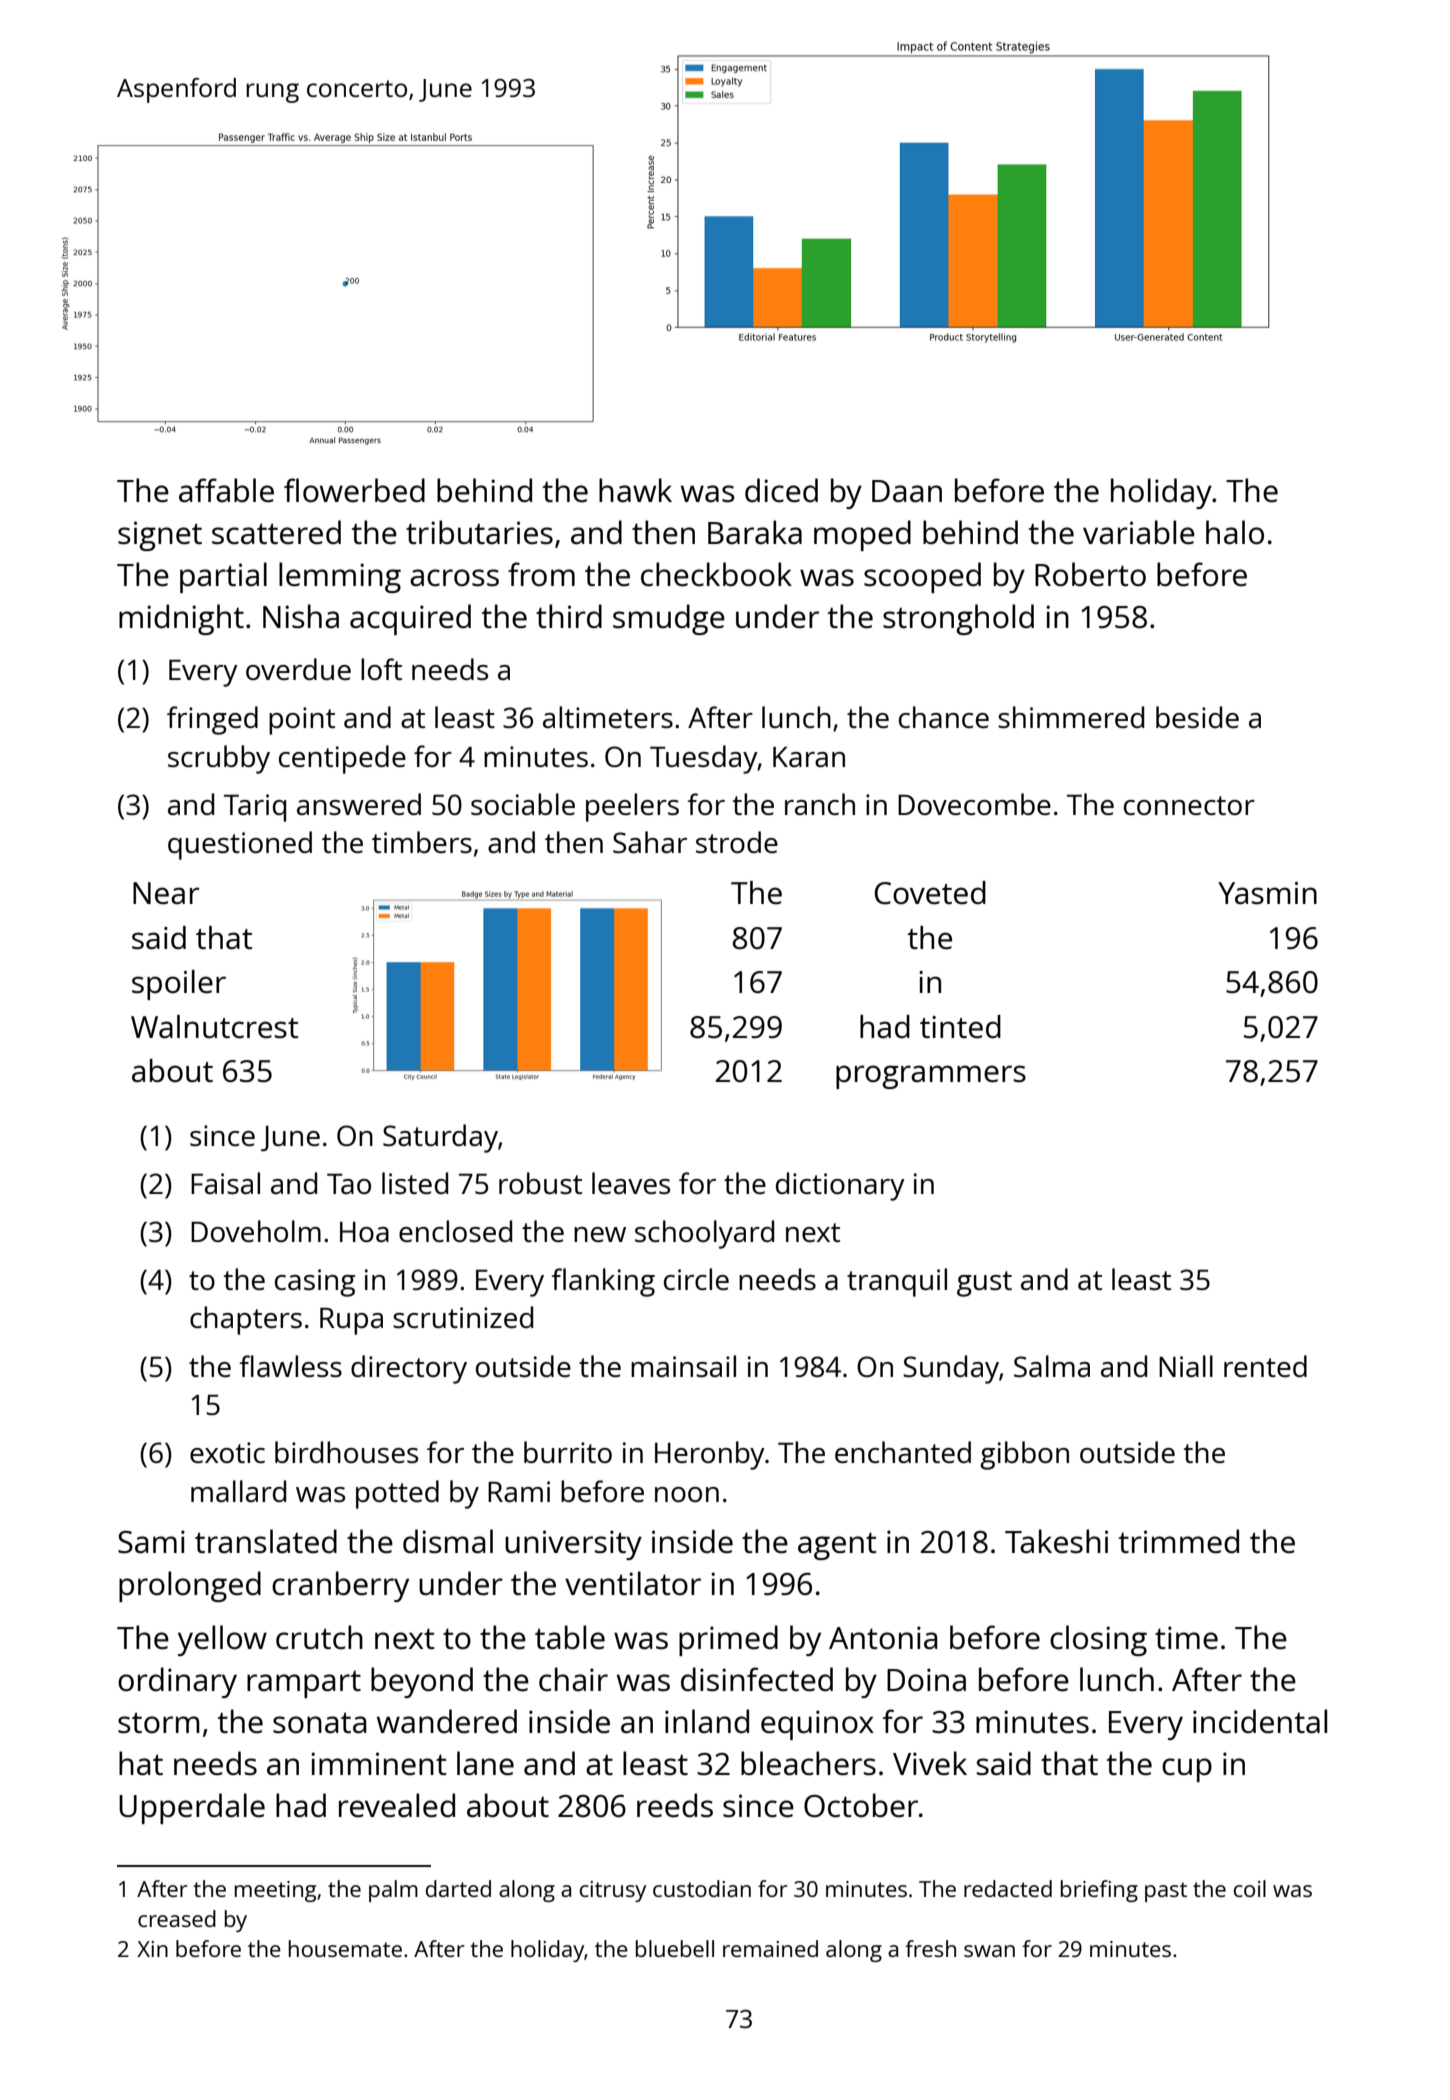 This page has width=1450, height=2100. I want to click on Yasmin, so click(1267, 893).
